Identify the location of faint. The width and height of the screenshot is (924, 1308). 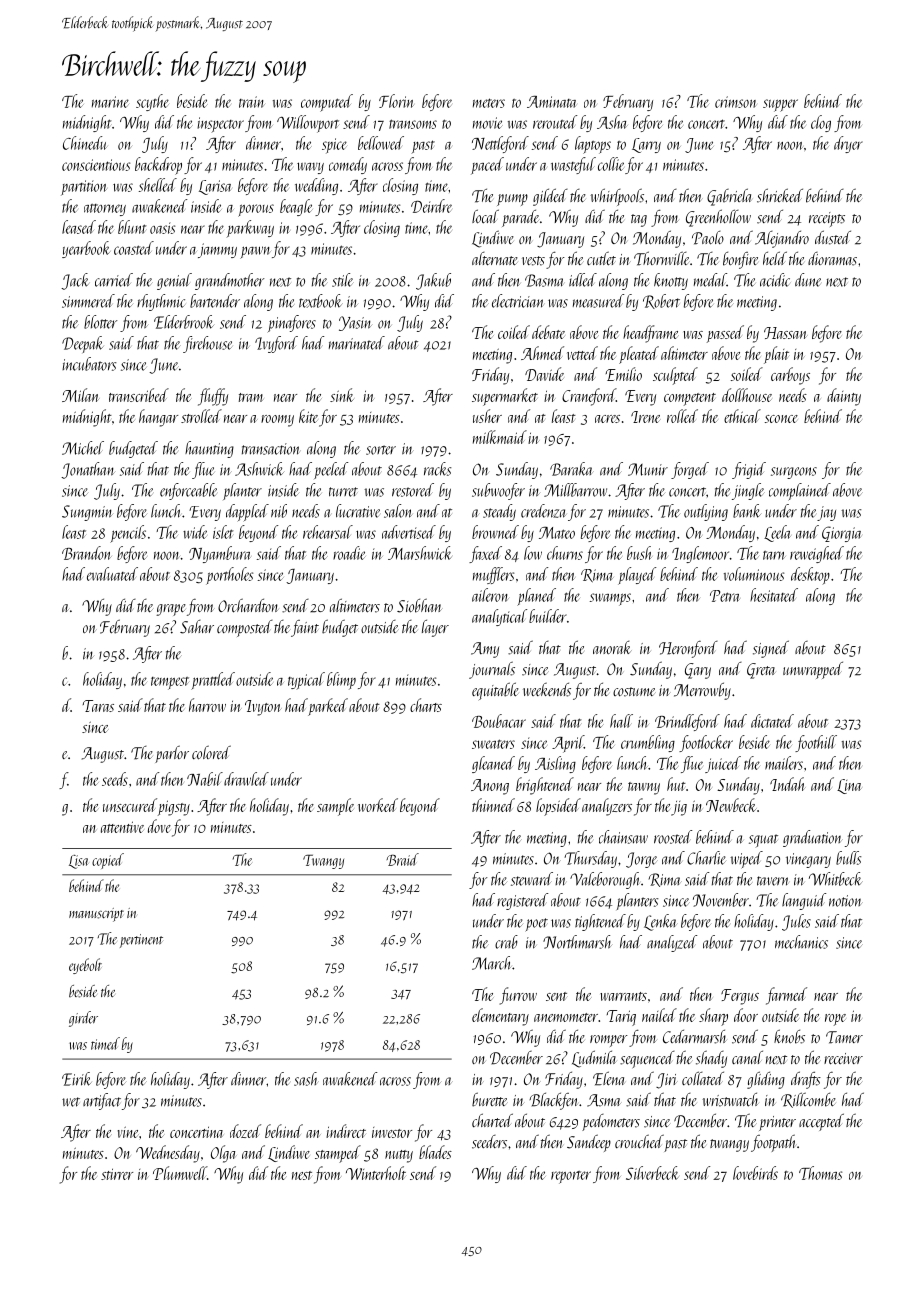
(305, 628).
